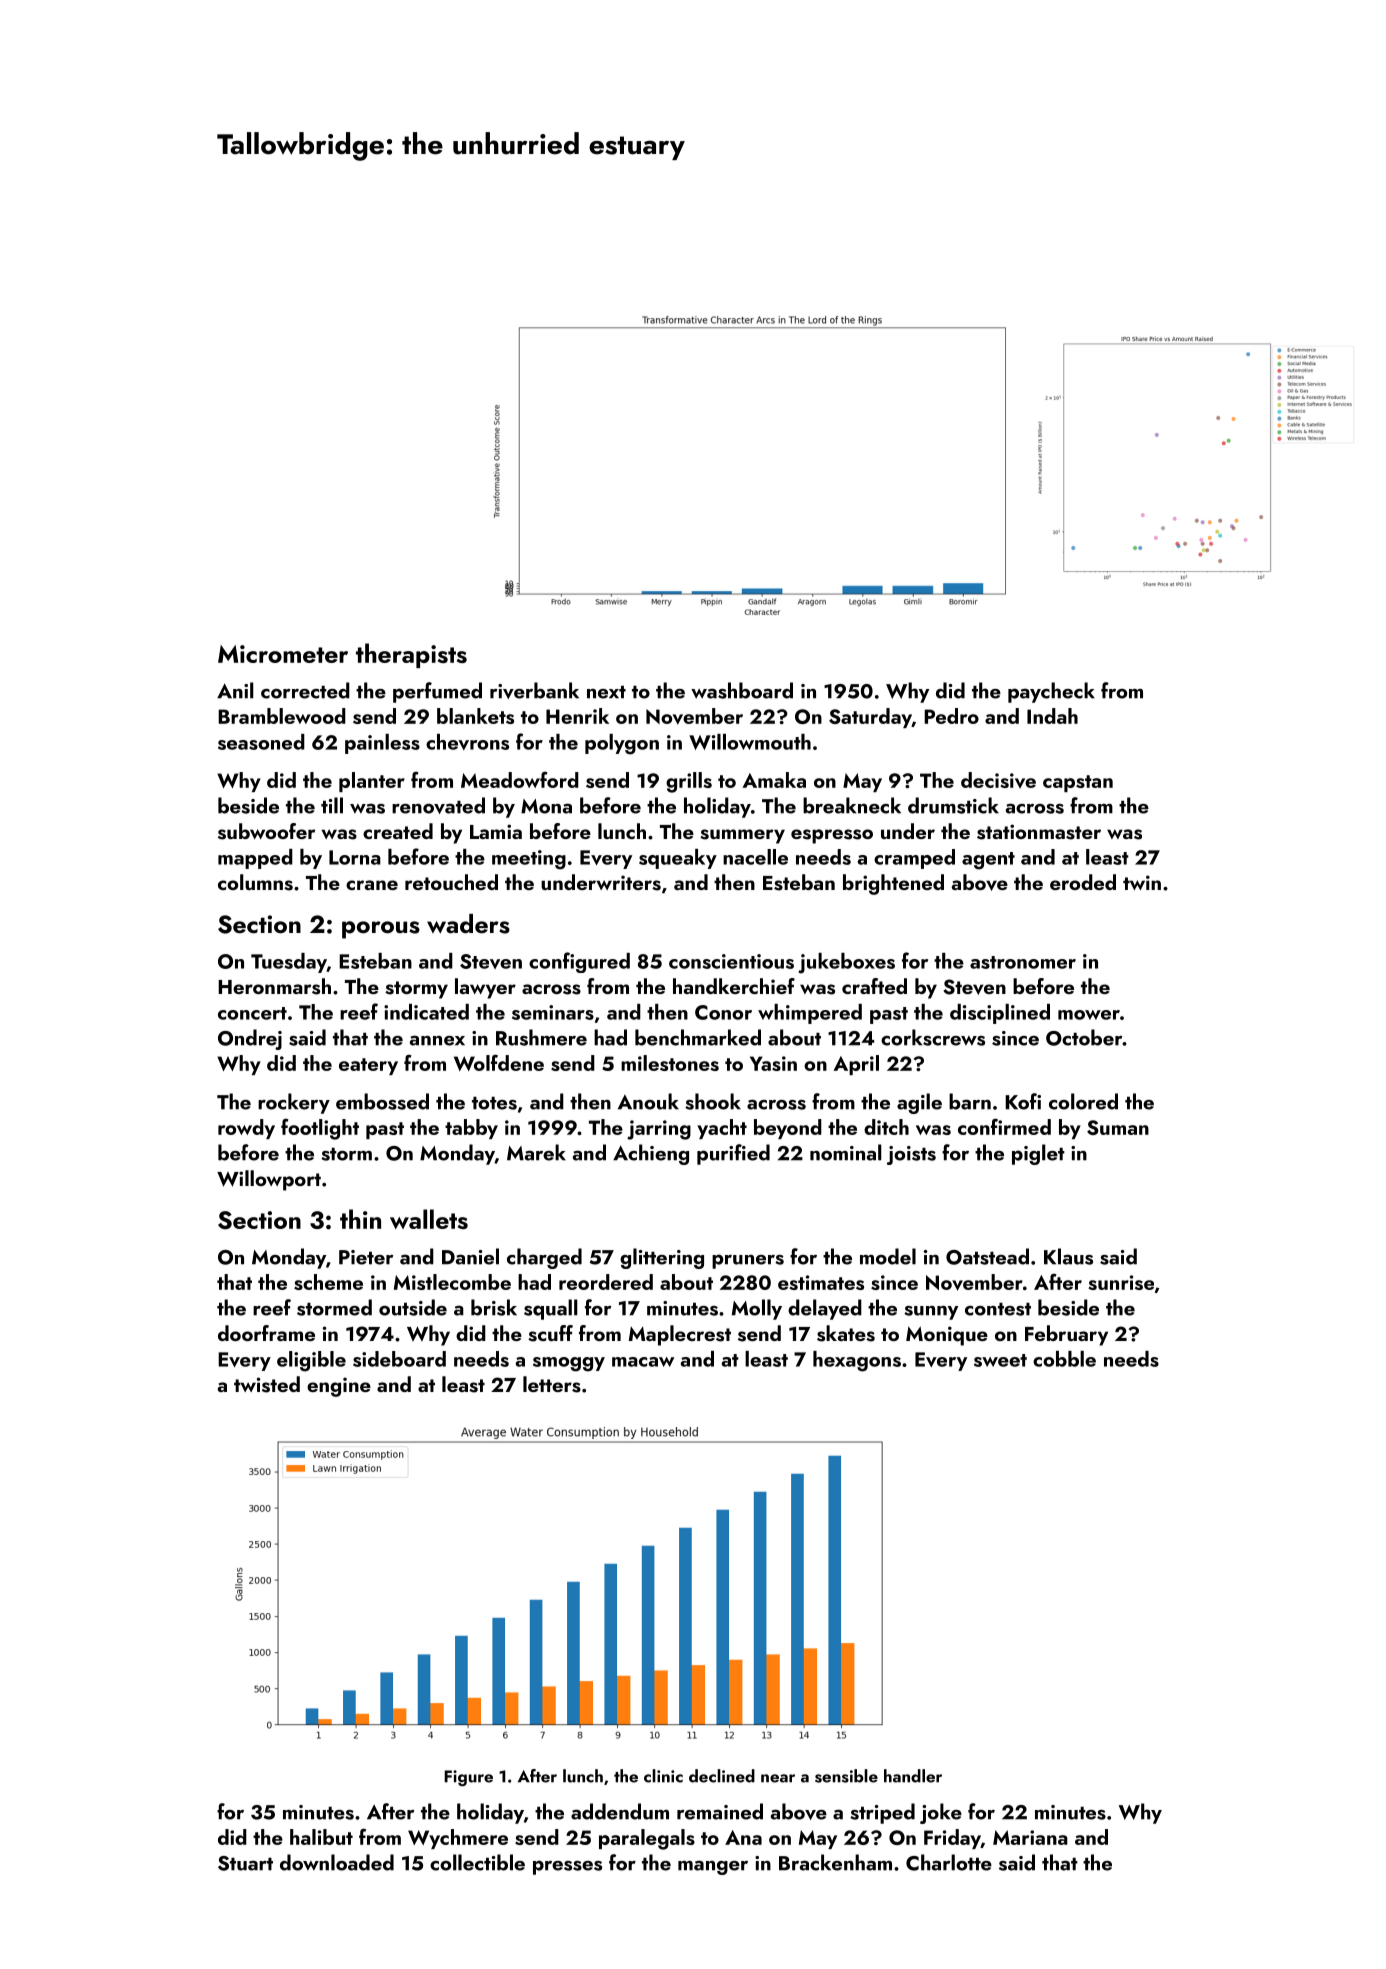 The image size is (1386, 1969). What do you see at coordinates (321, 1837) in the page?
I see `halibut` at bounding box center [321, 1837].
